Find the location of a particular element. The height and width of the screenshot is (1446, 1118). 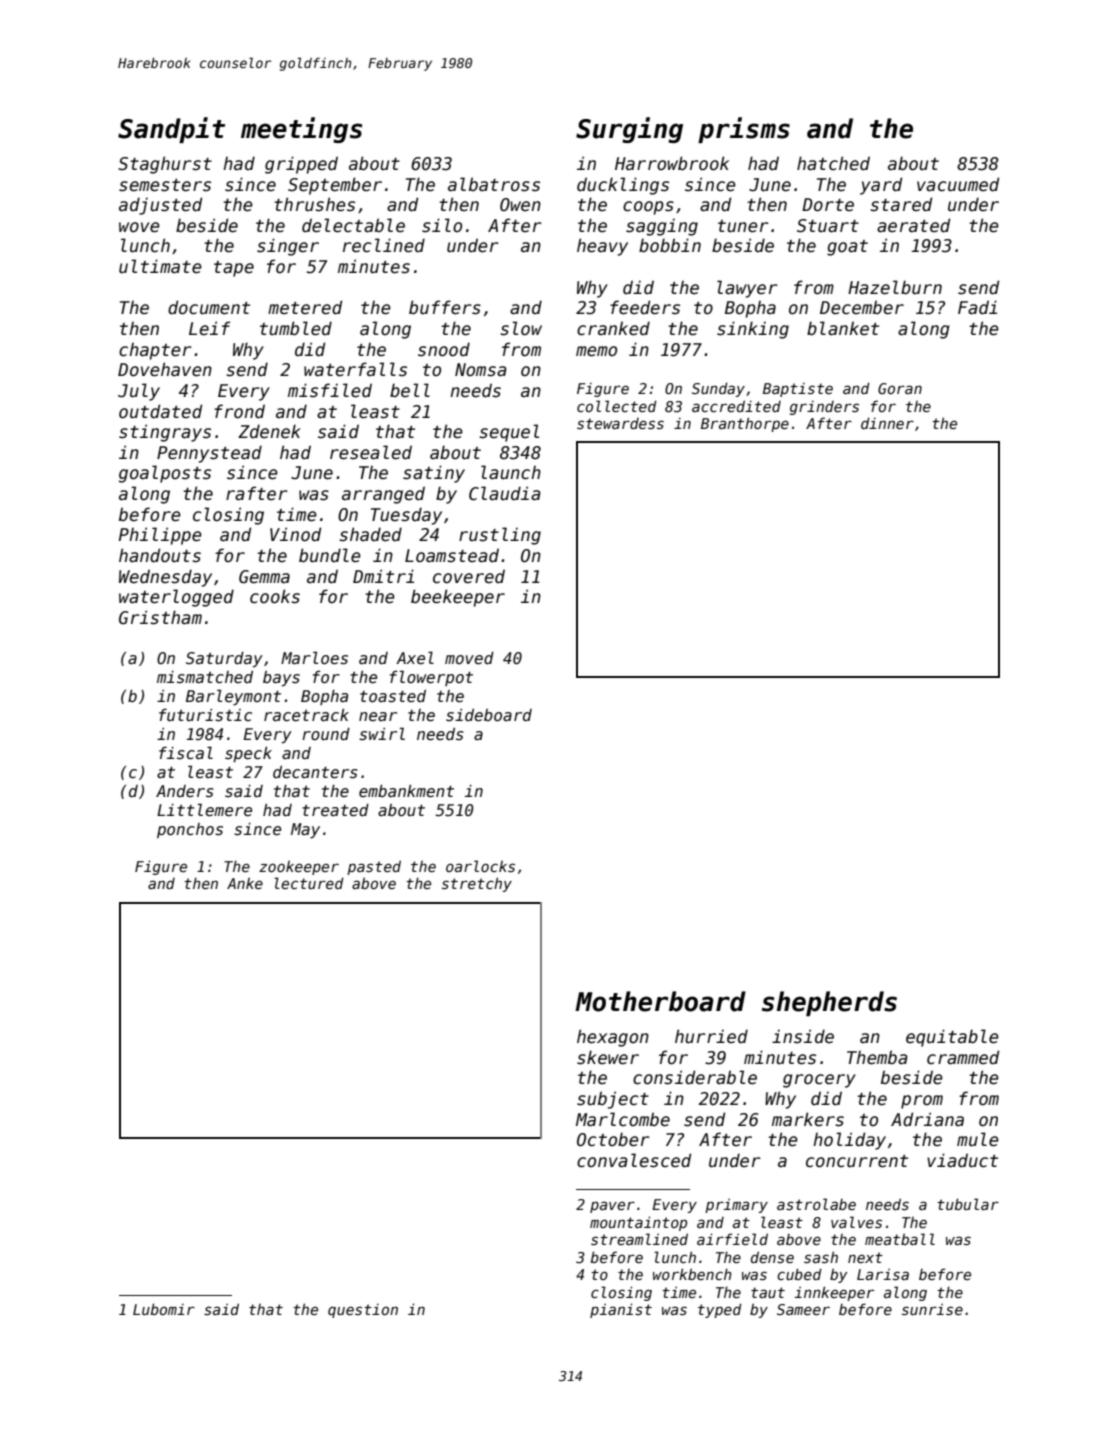

hexagon is located at coordinates (613, 1038).
